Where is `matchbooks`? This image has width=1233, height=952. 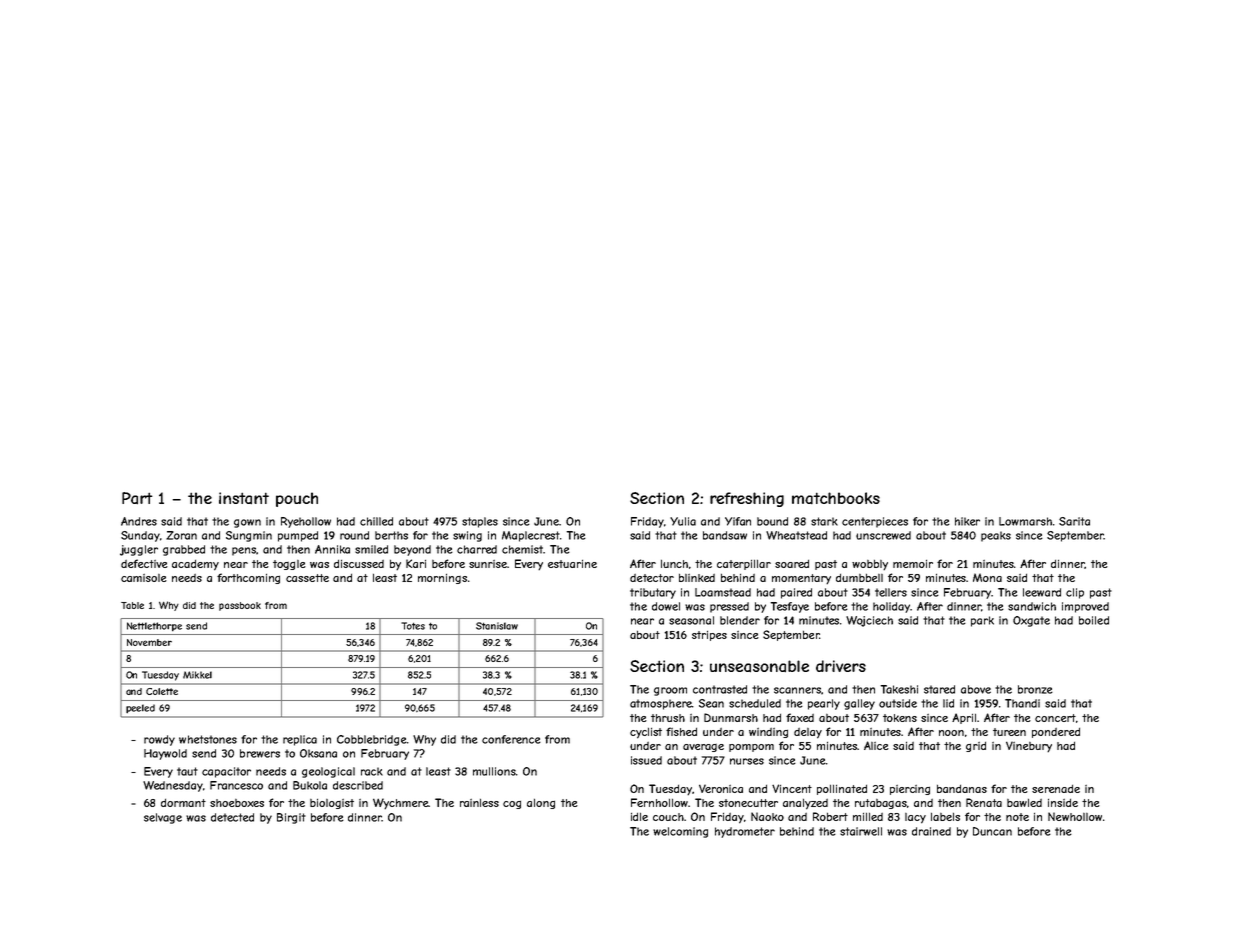 matchbooks is located at coordinates (836, 498).
